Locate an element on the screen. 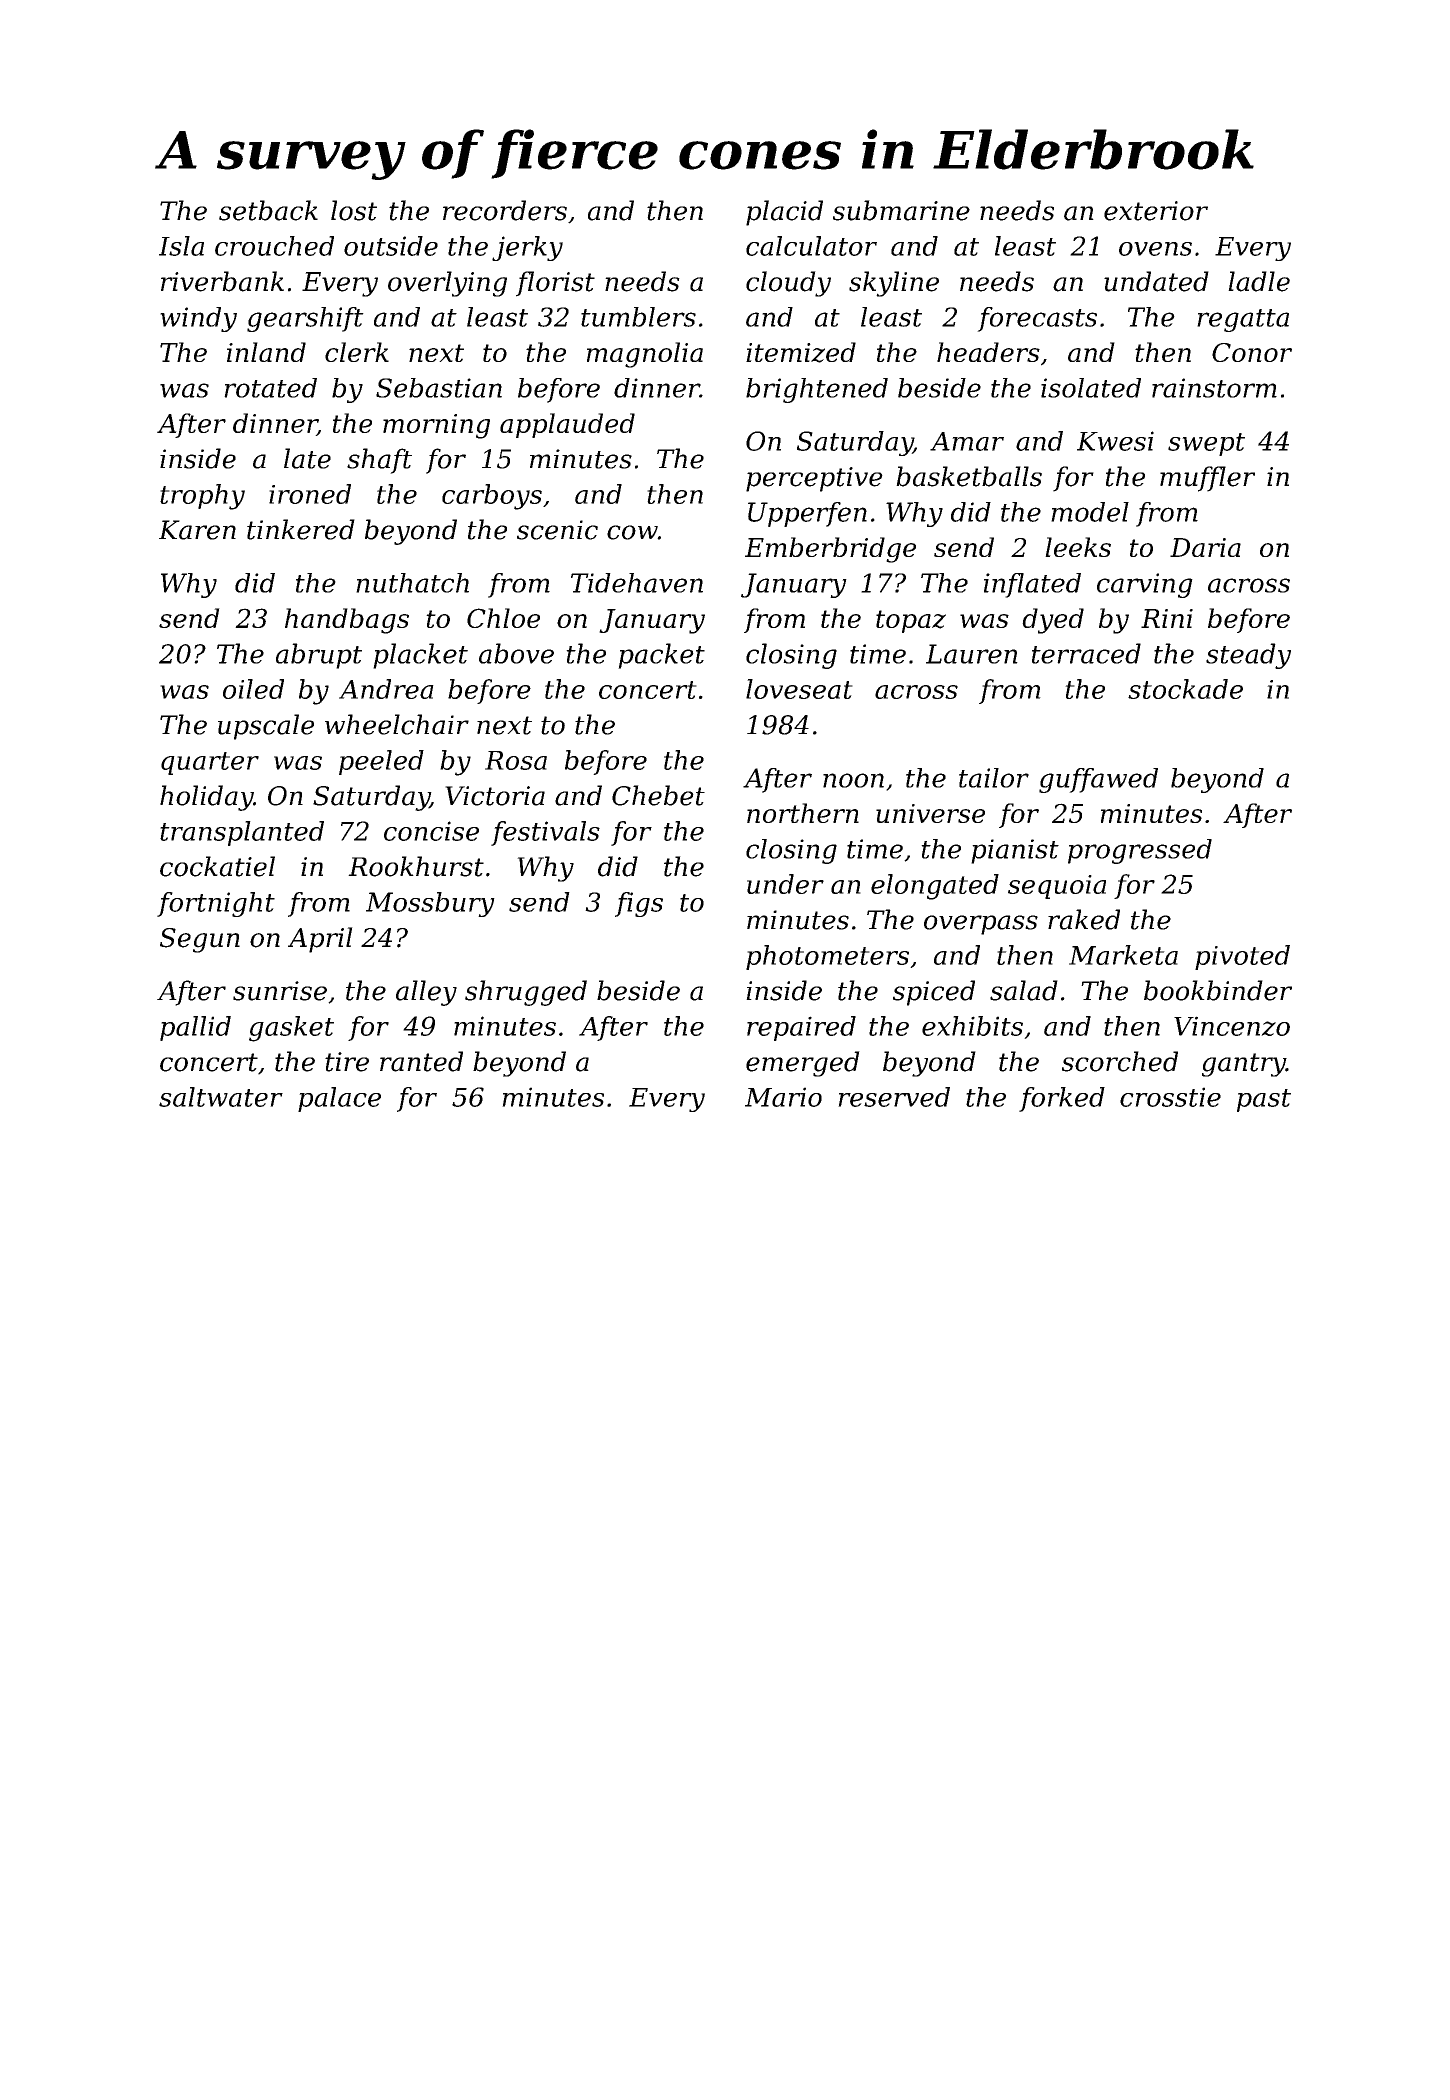 This screenshot has height=2100, width=1450. April is located at coordinates (320, 940).
